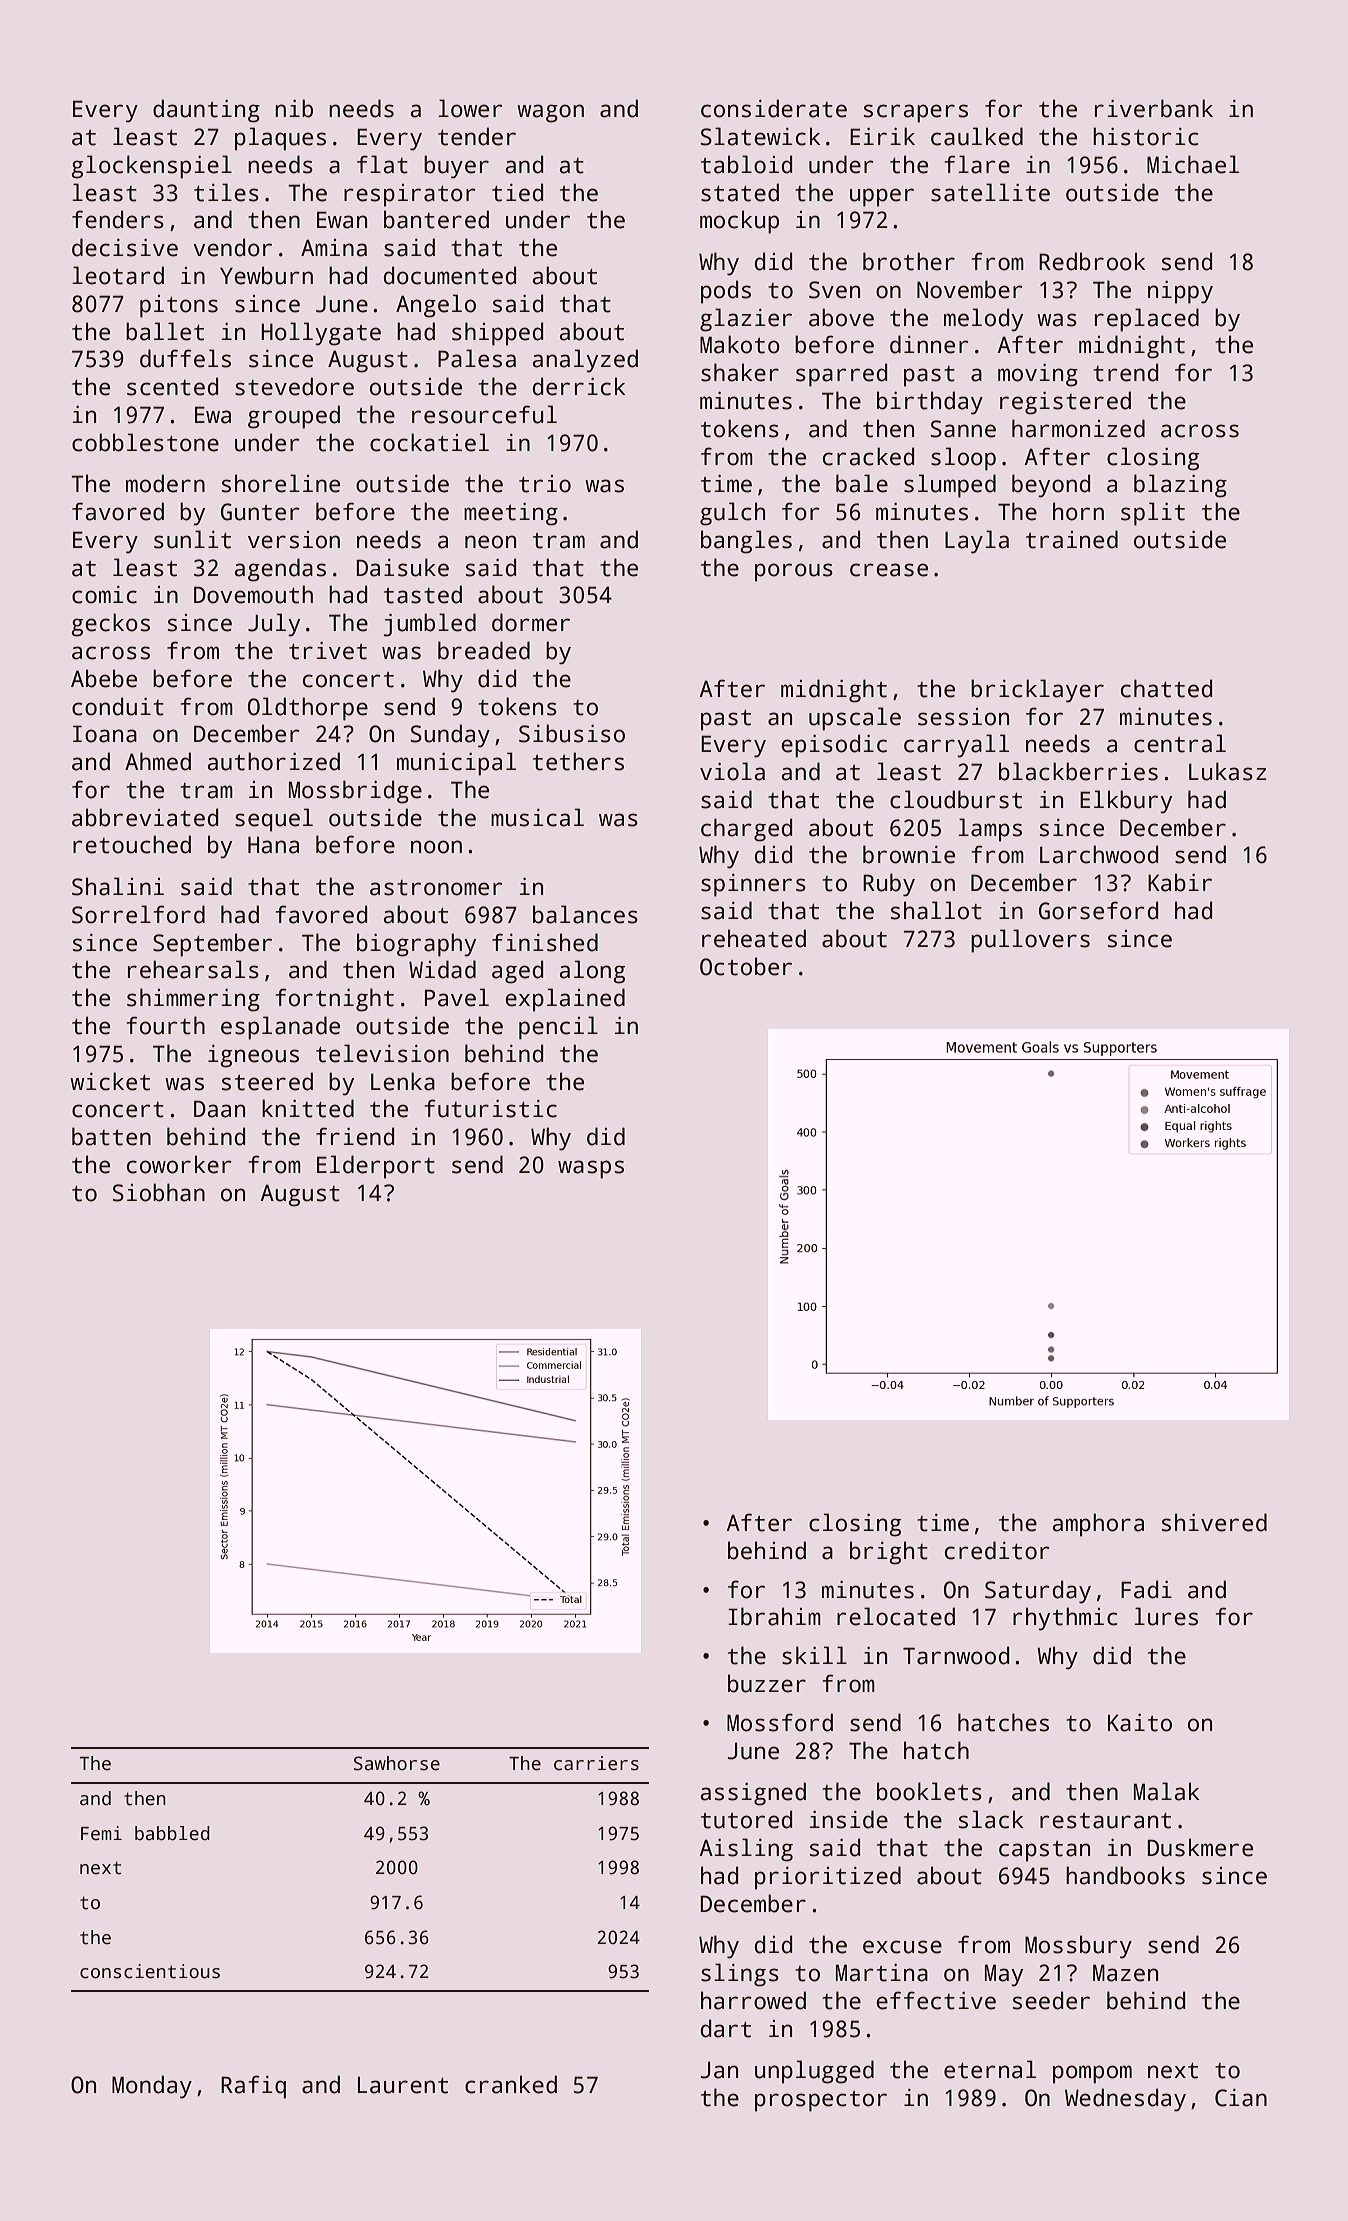 The width and height of the image is (1348, 2221). What do you see at coordinates (110, 1081) in the image?
I see `wicket` at bounding box center [110, 1081].
